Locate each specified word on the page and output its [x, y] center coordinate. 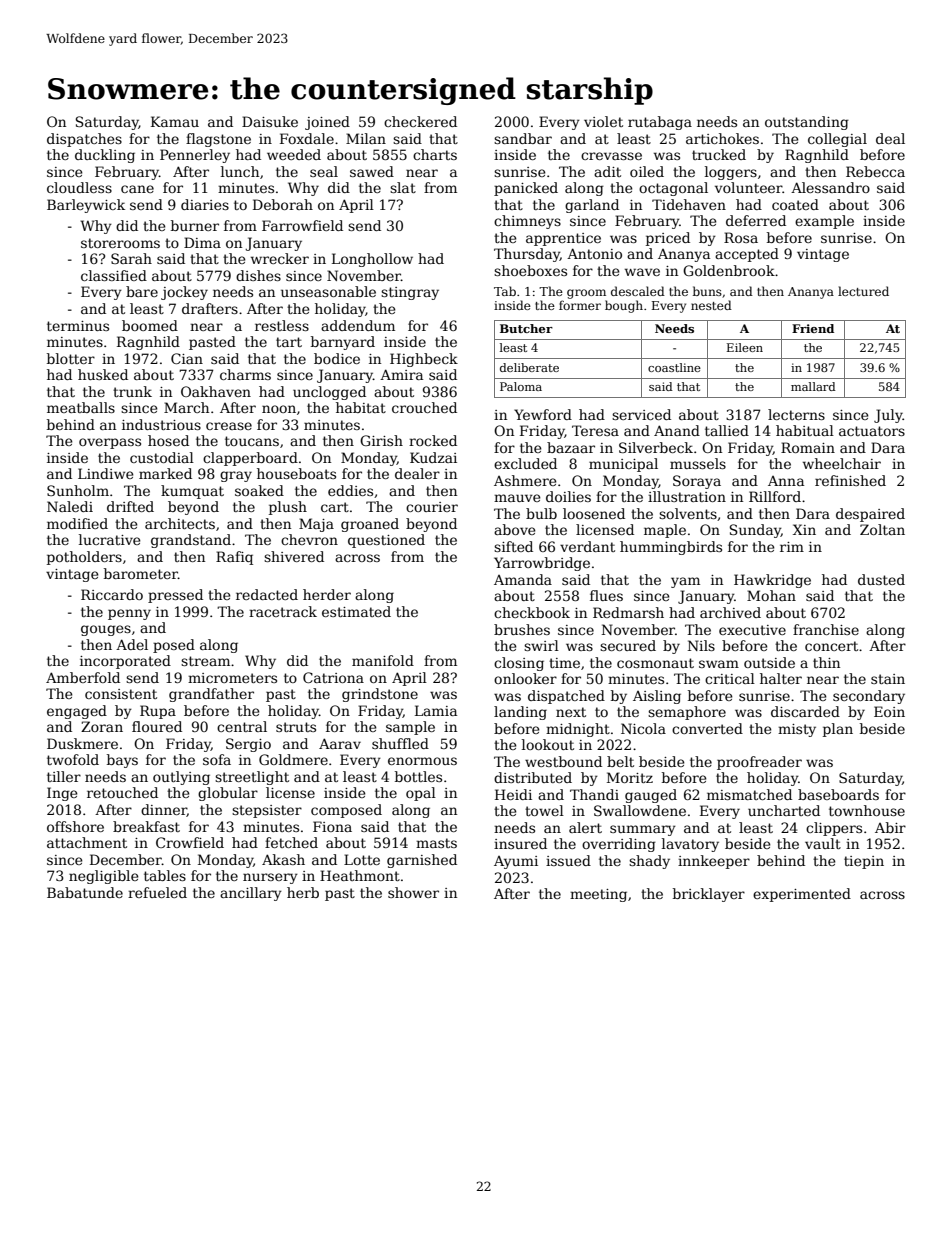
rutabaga [660, 123]
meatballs [81, 407]
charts [435, 154]
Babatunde [85, 892]
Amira [401, 374]
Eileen [745, 347]
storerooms [120, 243]
